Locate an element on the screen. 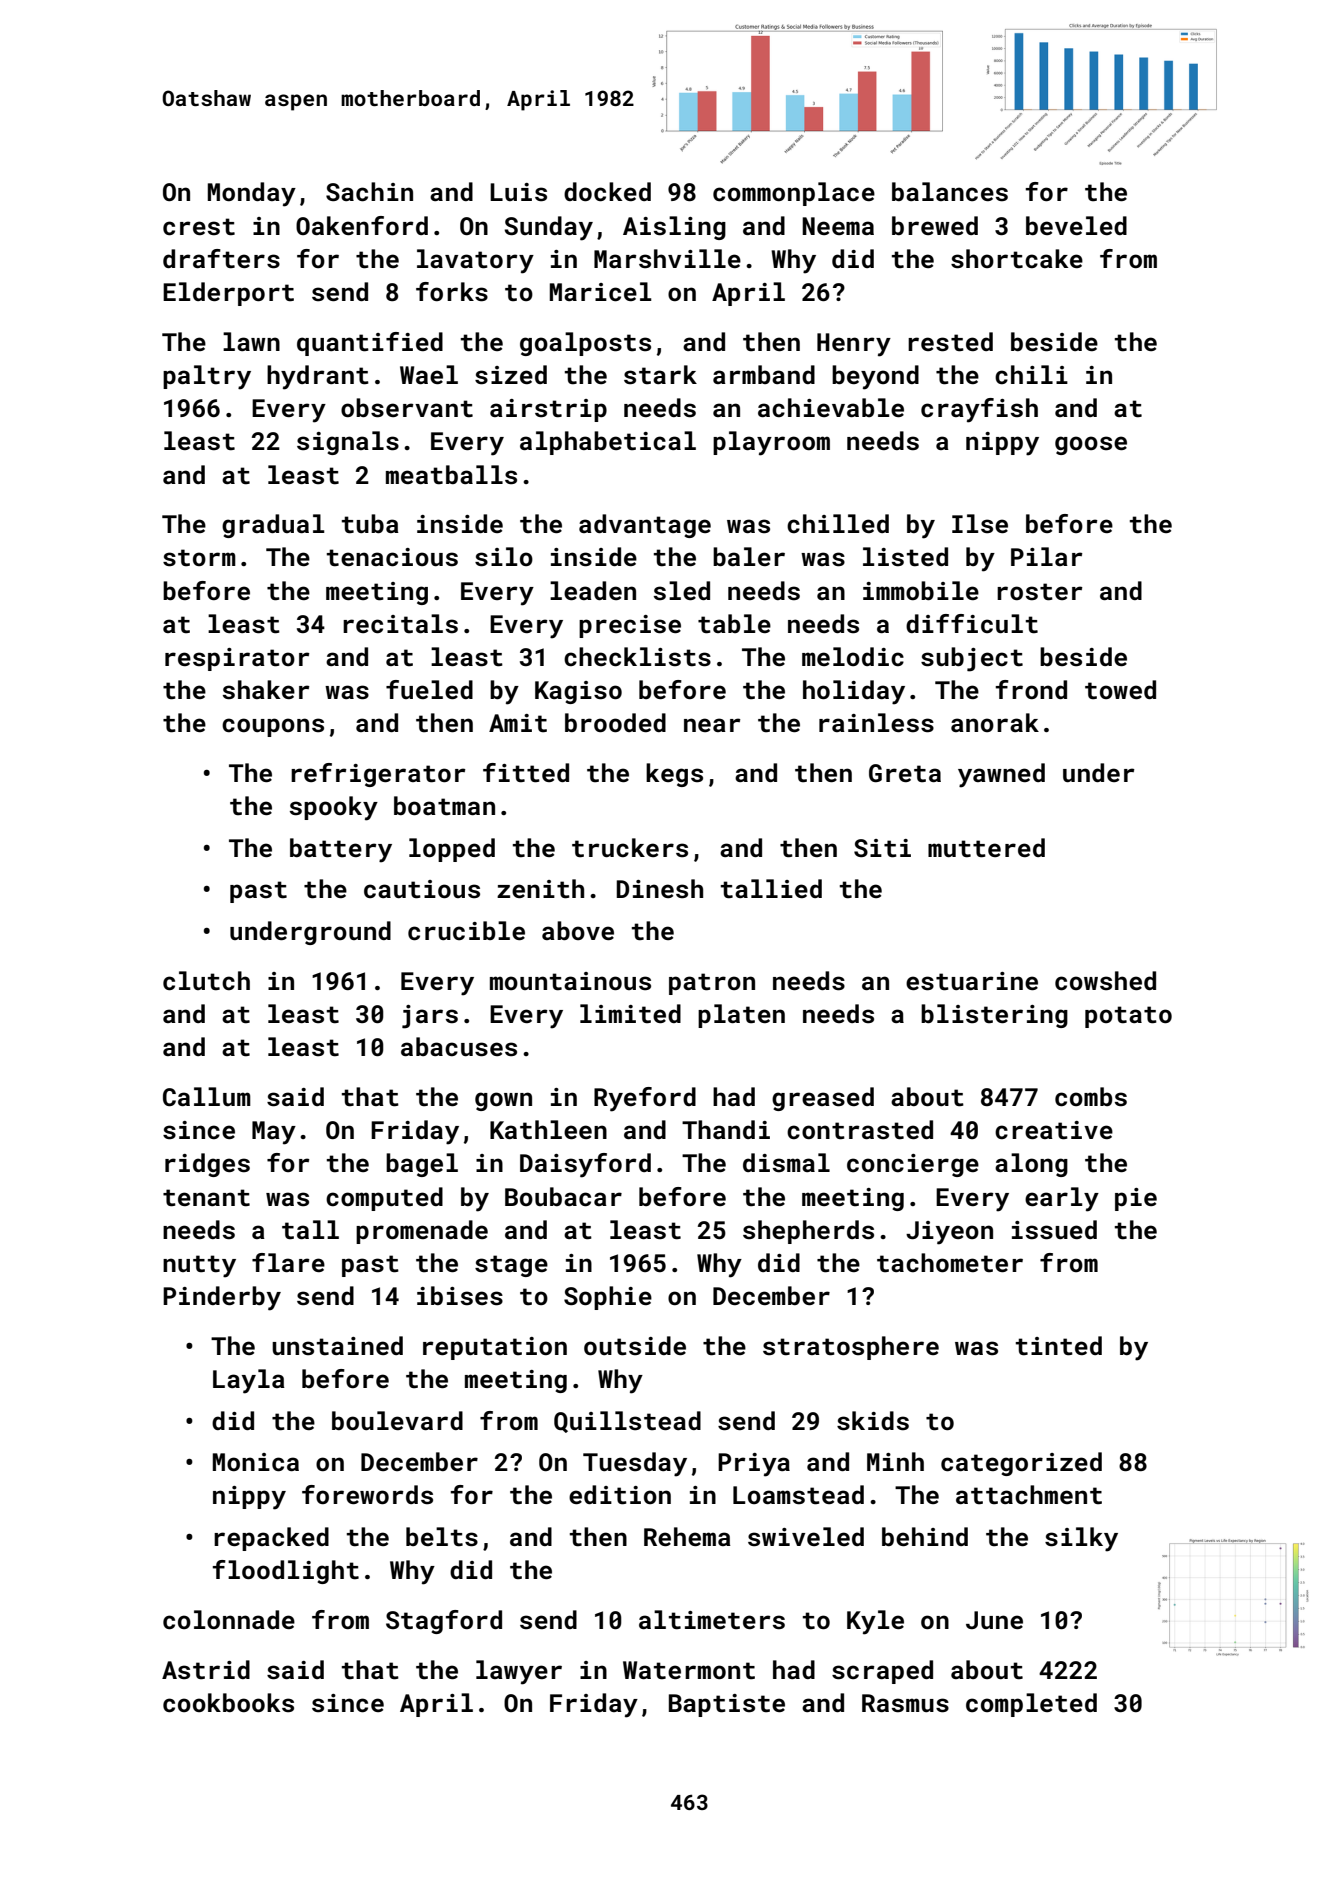 The image size is (1341, 1896). forks is located at coordinates (452, 292).
